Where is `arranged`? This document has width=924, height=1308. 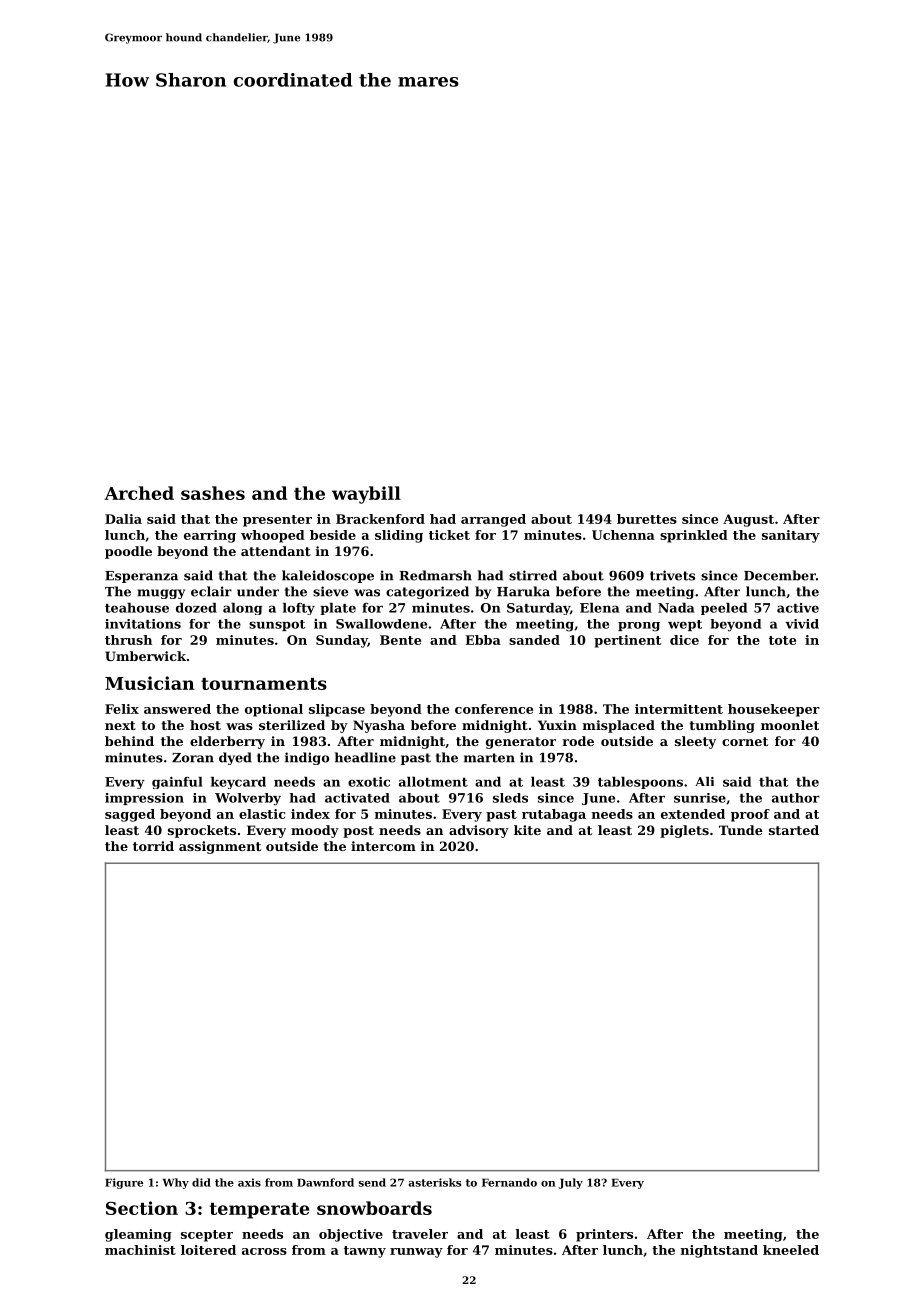
arranged is located at coordinates (493, 520).
